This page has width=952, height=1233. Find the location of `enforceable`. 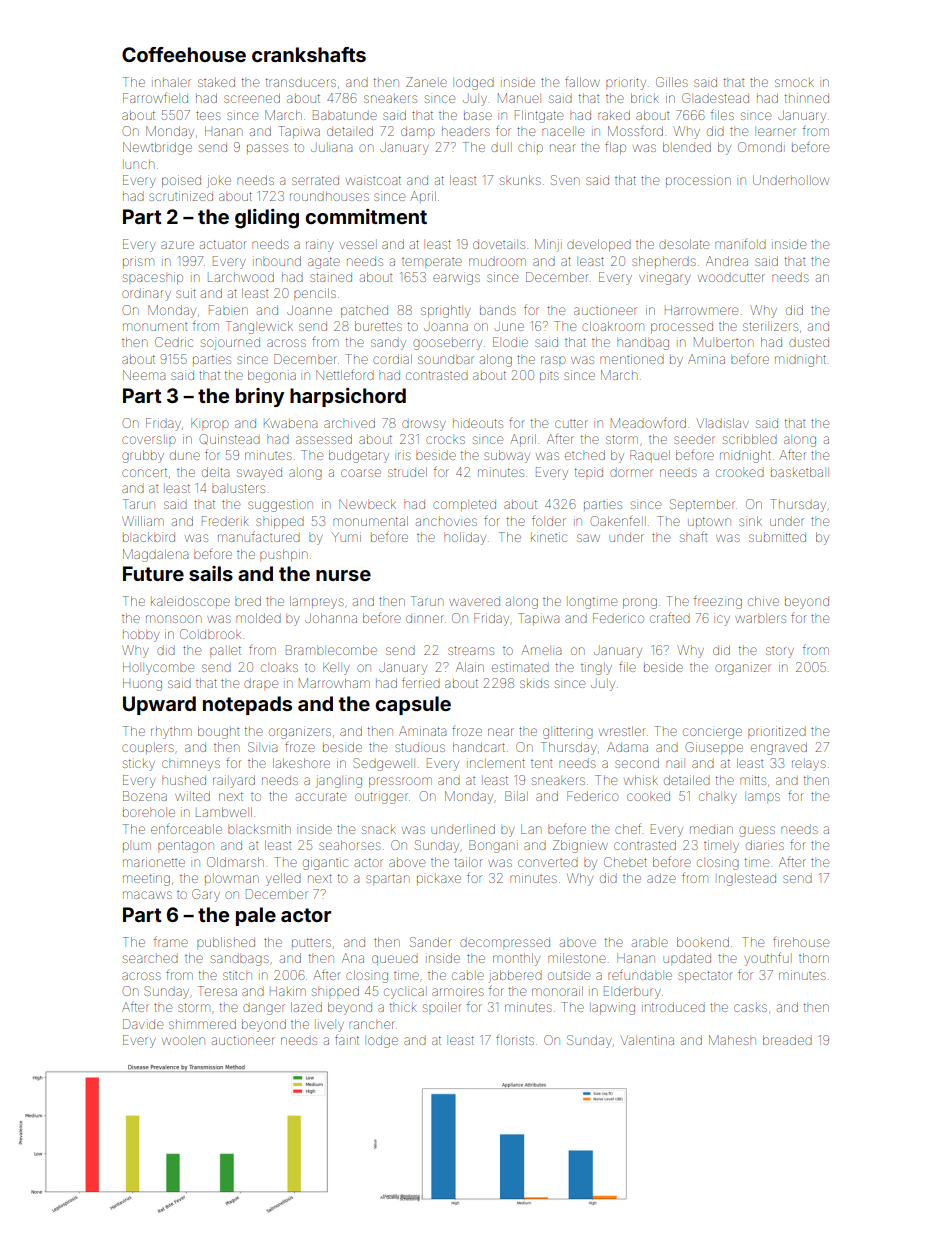

enforceable is located at coordinates (186, 829).
